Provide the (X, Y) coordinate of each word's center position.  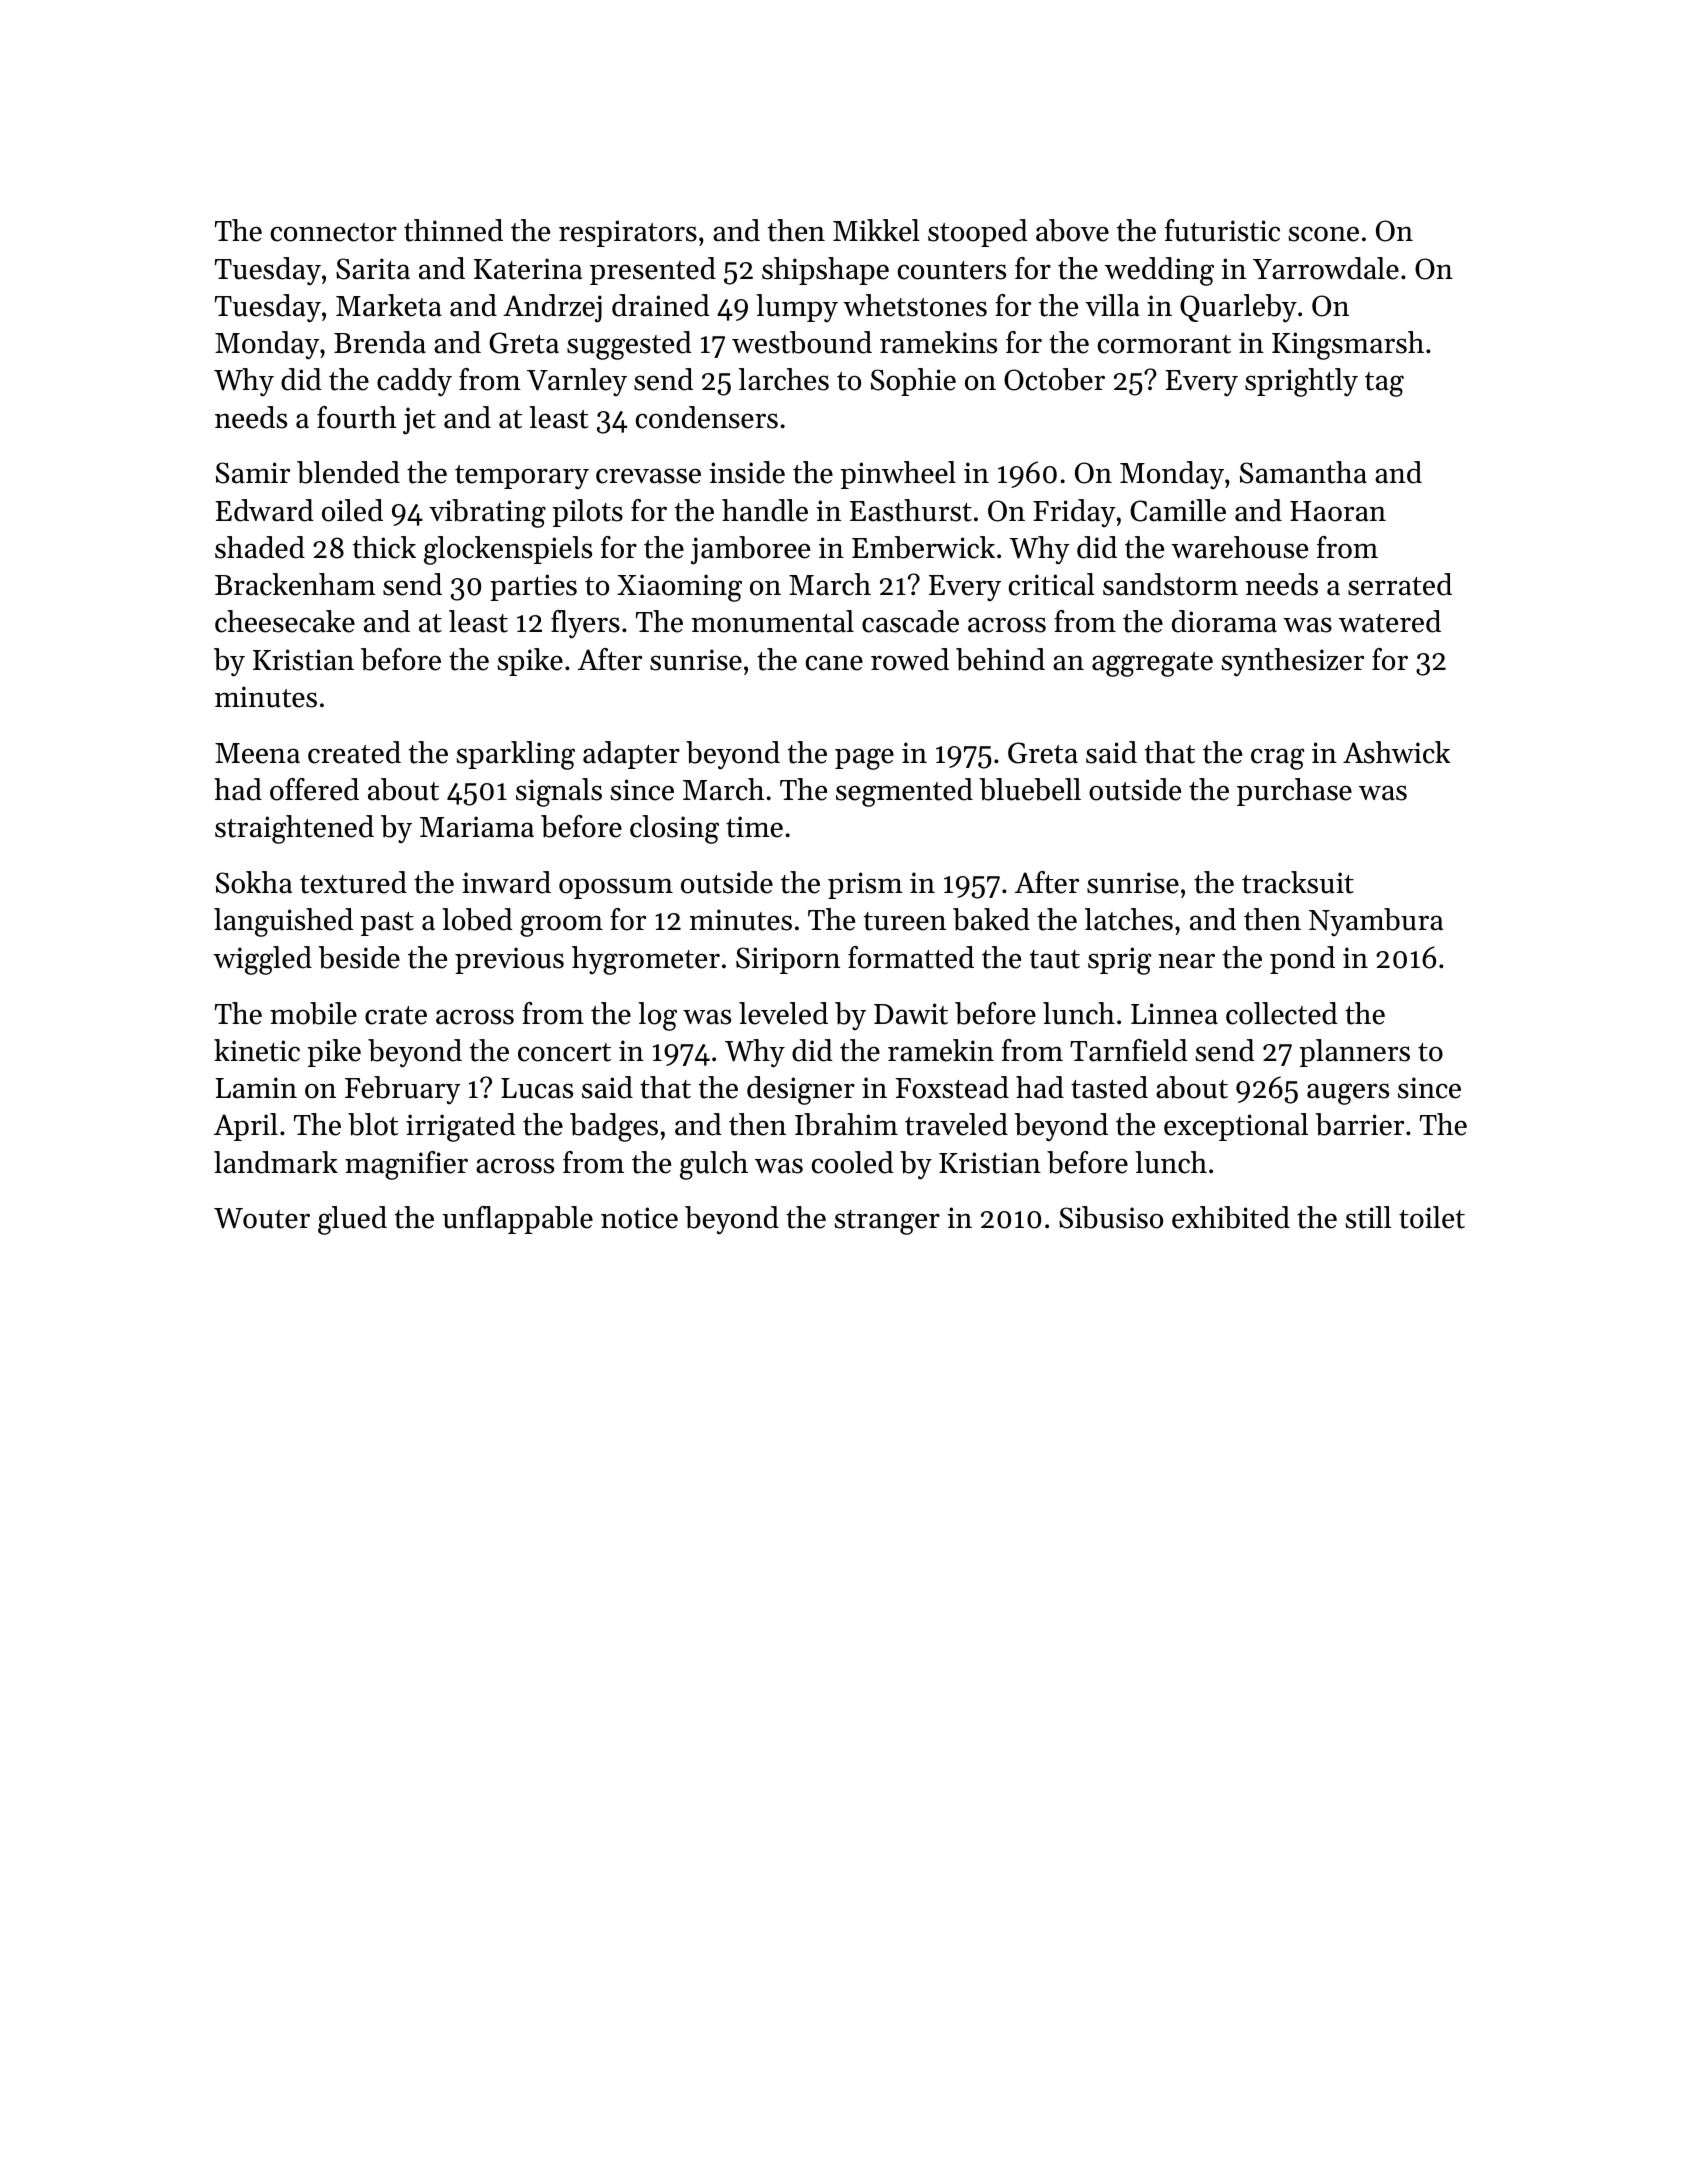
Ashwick (1396, 752)
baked (991, 919)
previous (509, 960)
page (864, 759)
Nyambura (1376, 922)
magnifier (406, 1165)
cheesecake (285, 621)
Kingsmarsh (1348, 345)
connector (334, 232)
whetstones (915, 305)
